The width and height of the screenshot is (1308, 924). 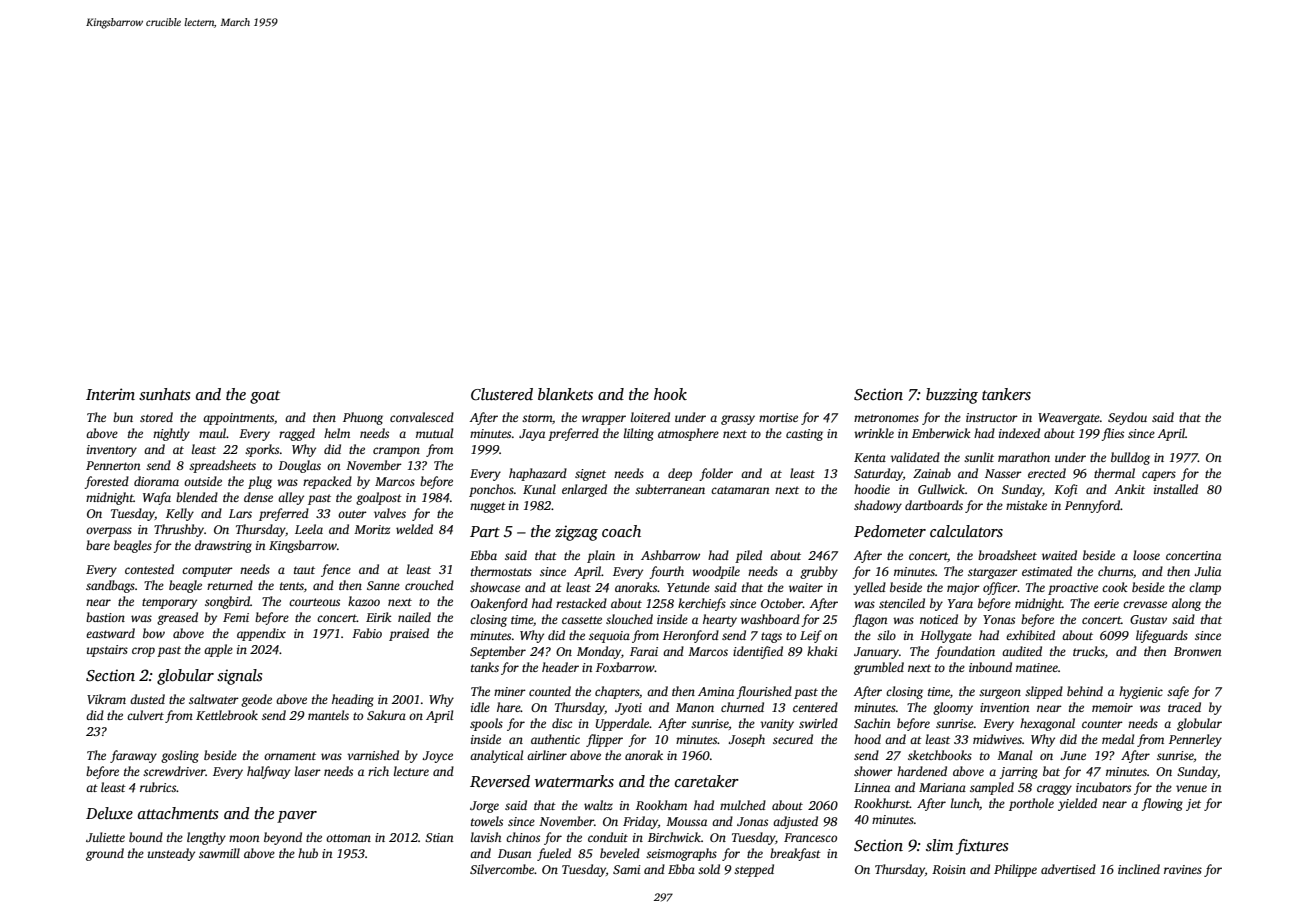 I want to click on ground, so click(x=105, y=854).
